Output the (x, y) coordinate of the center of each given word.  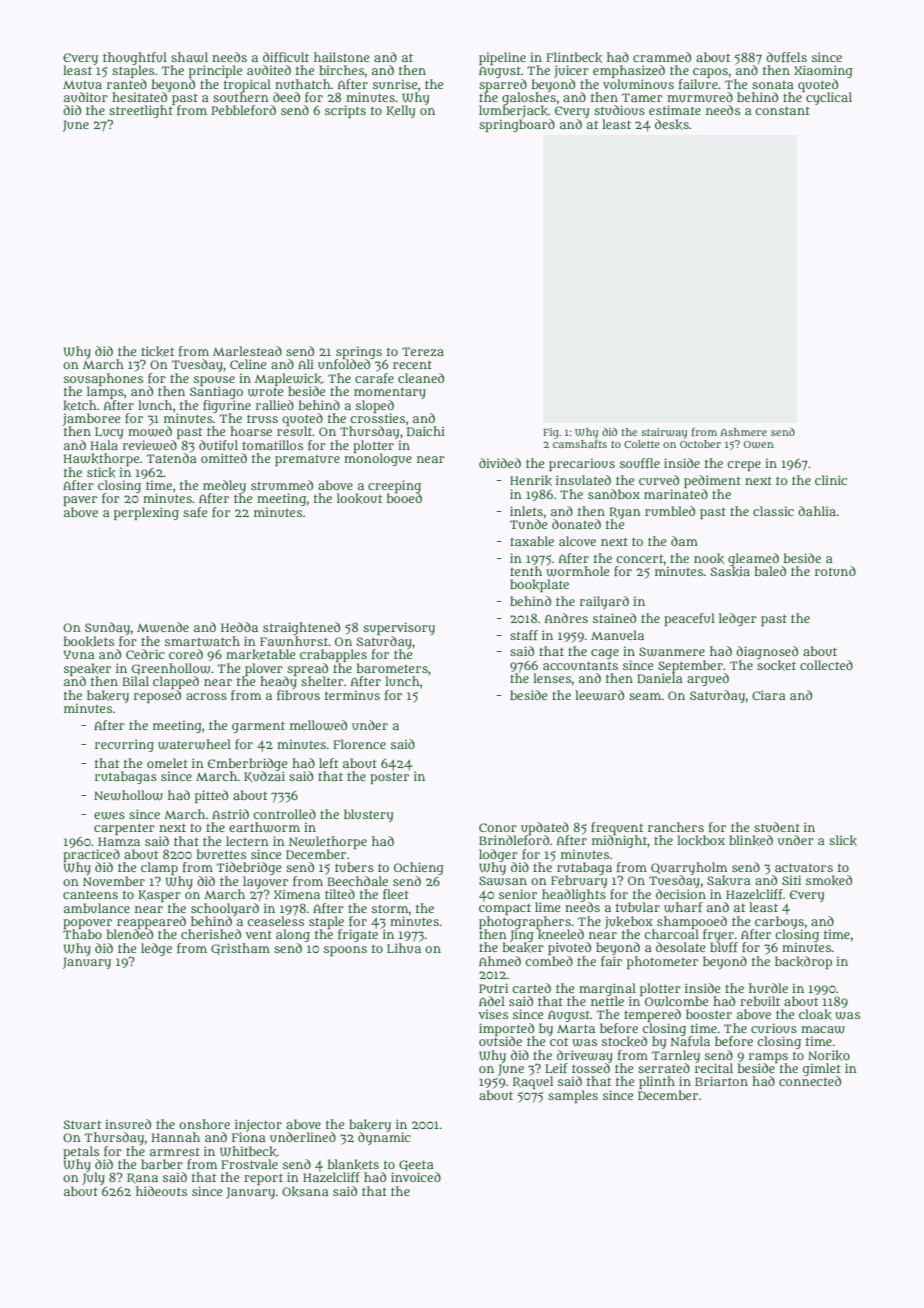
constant (782, 110)
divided (500, 463)
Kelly (401, 111)
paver (80, 501)
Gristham (240, 949)
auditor (86, 97)
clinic (831, 480)
